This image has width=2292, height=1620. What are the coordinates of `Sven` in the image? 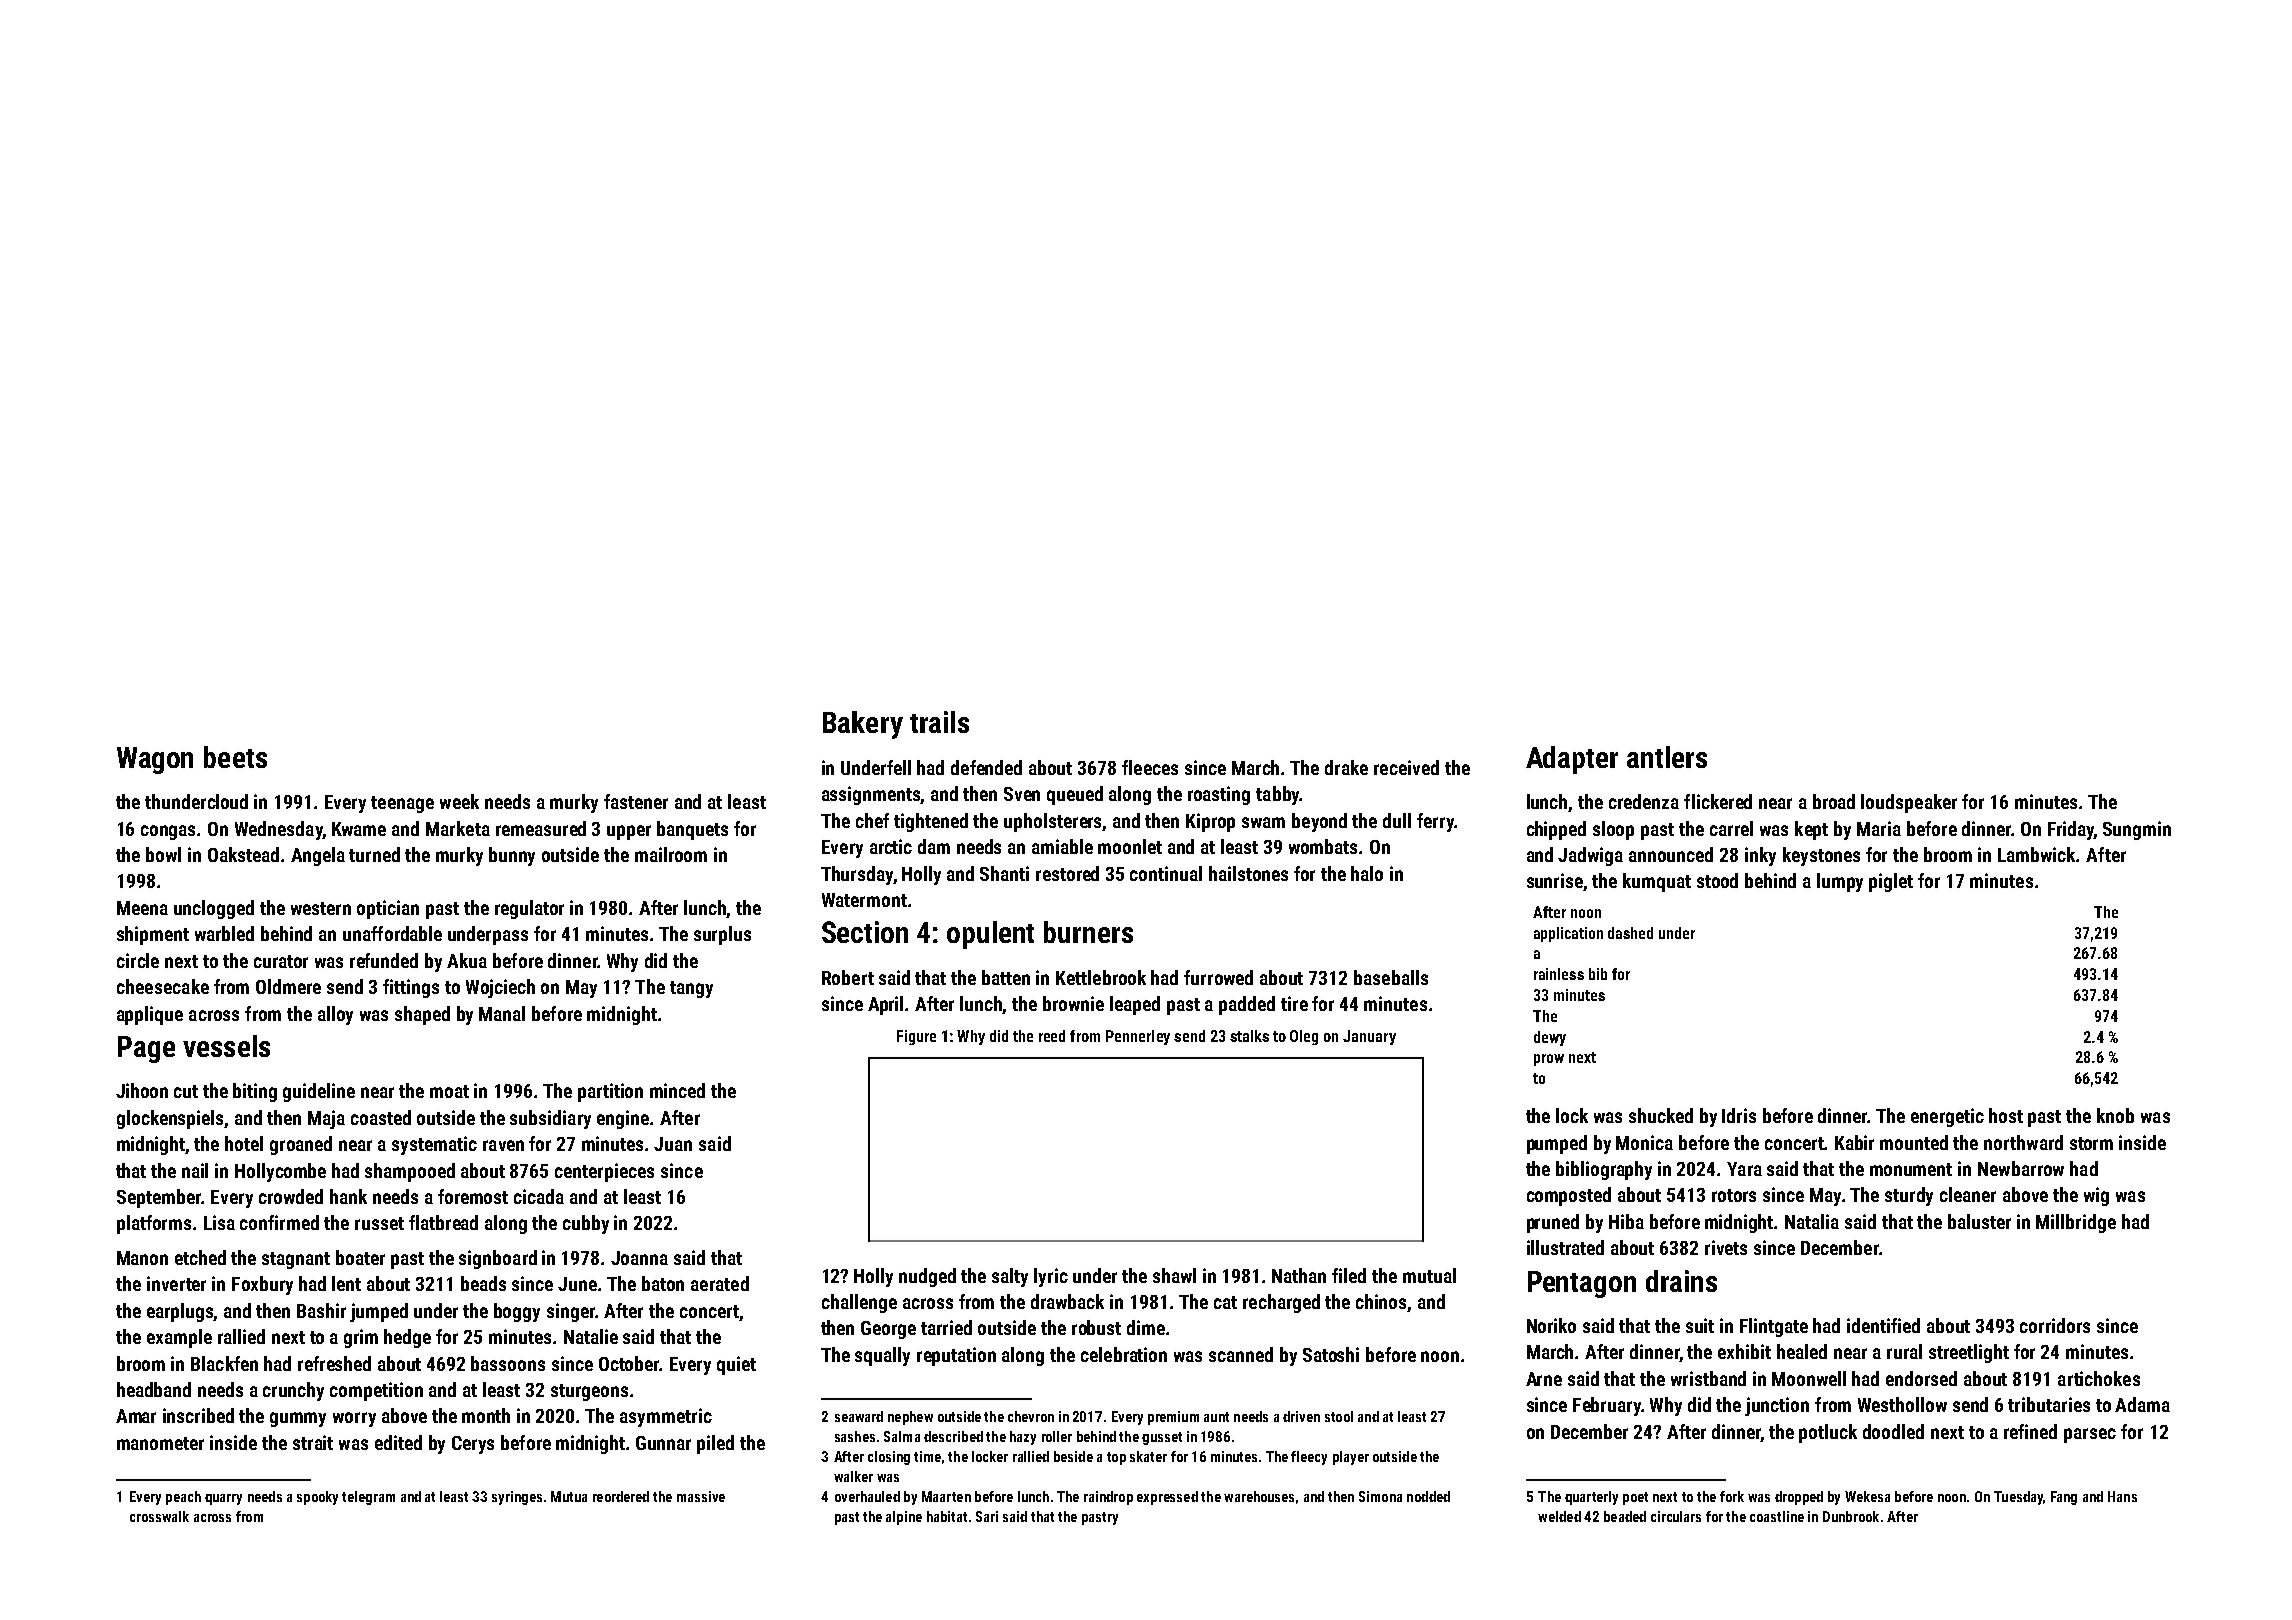 It's located at (1022, 794).
